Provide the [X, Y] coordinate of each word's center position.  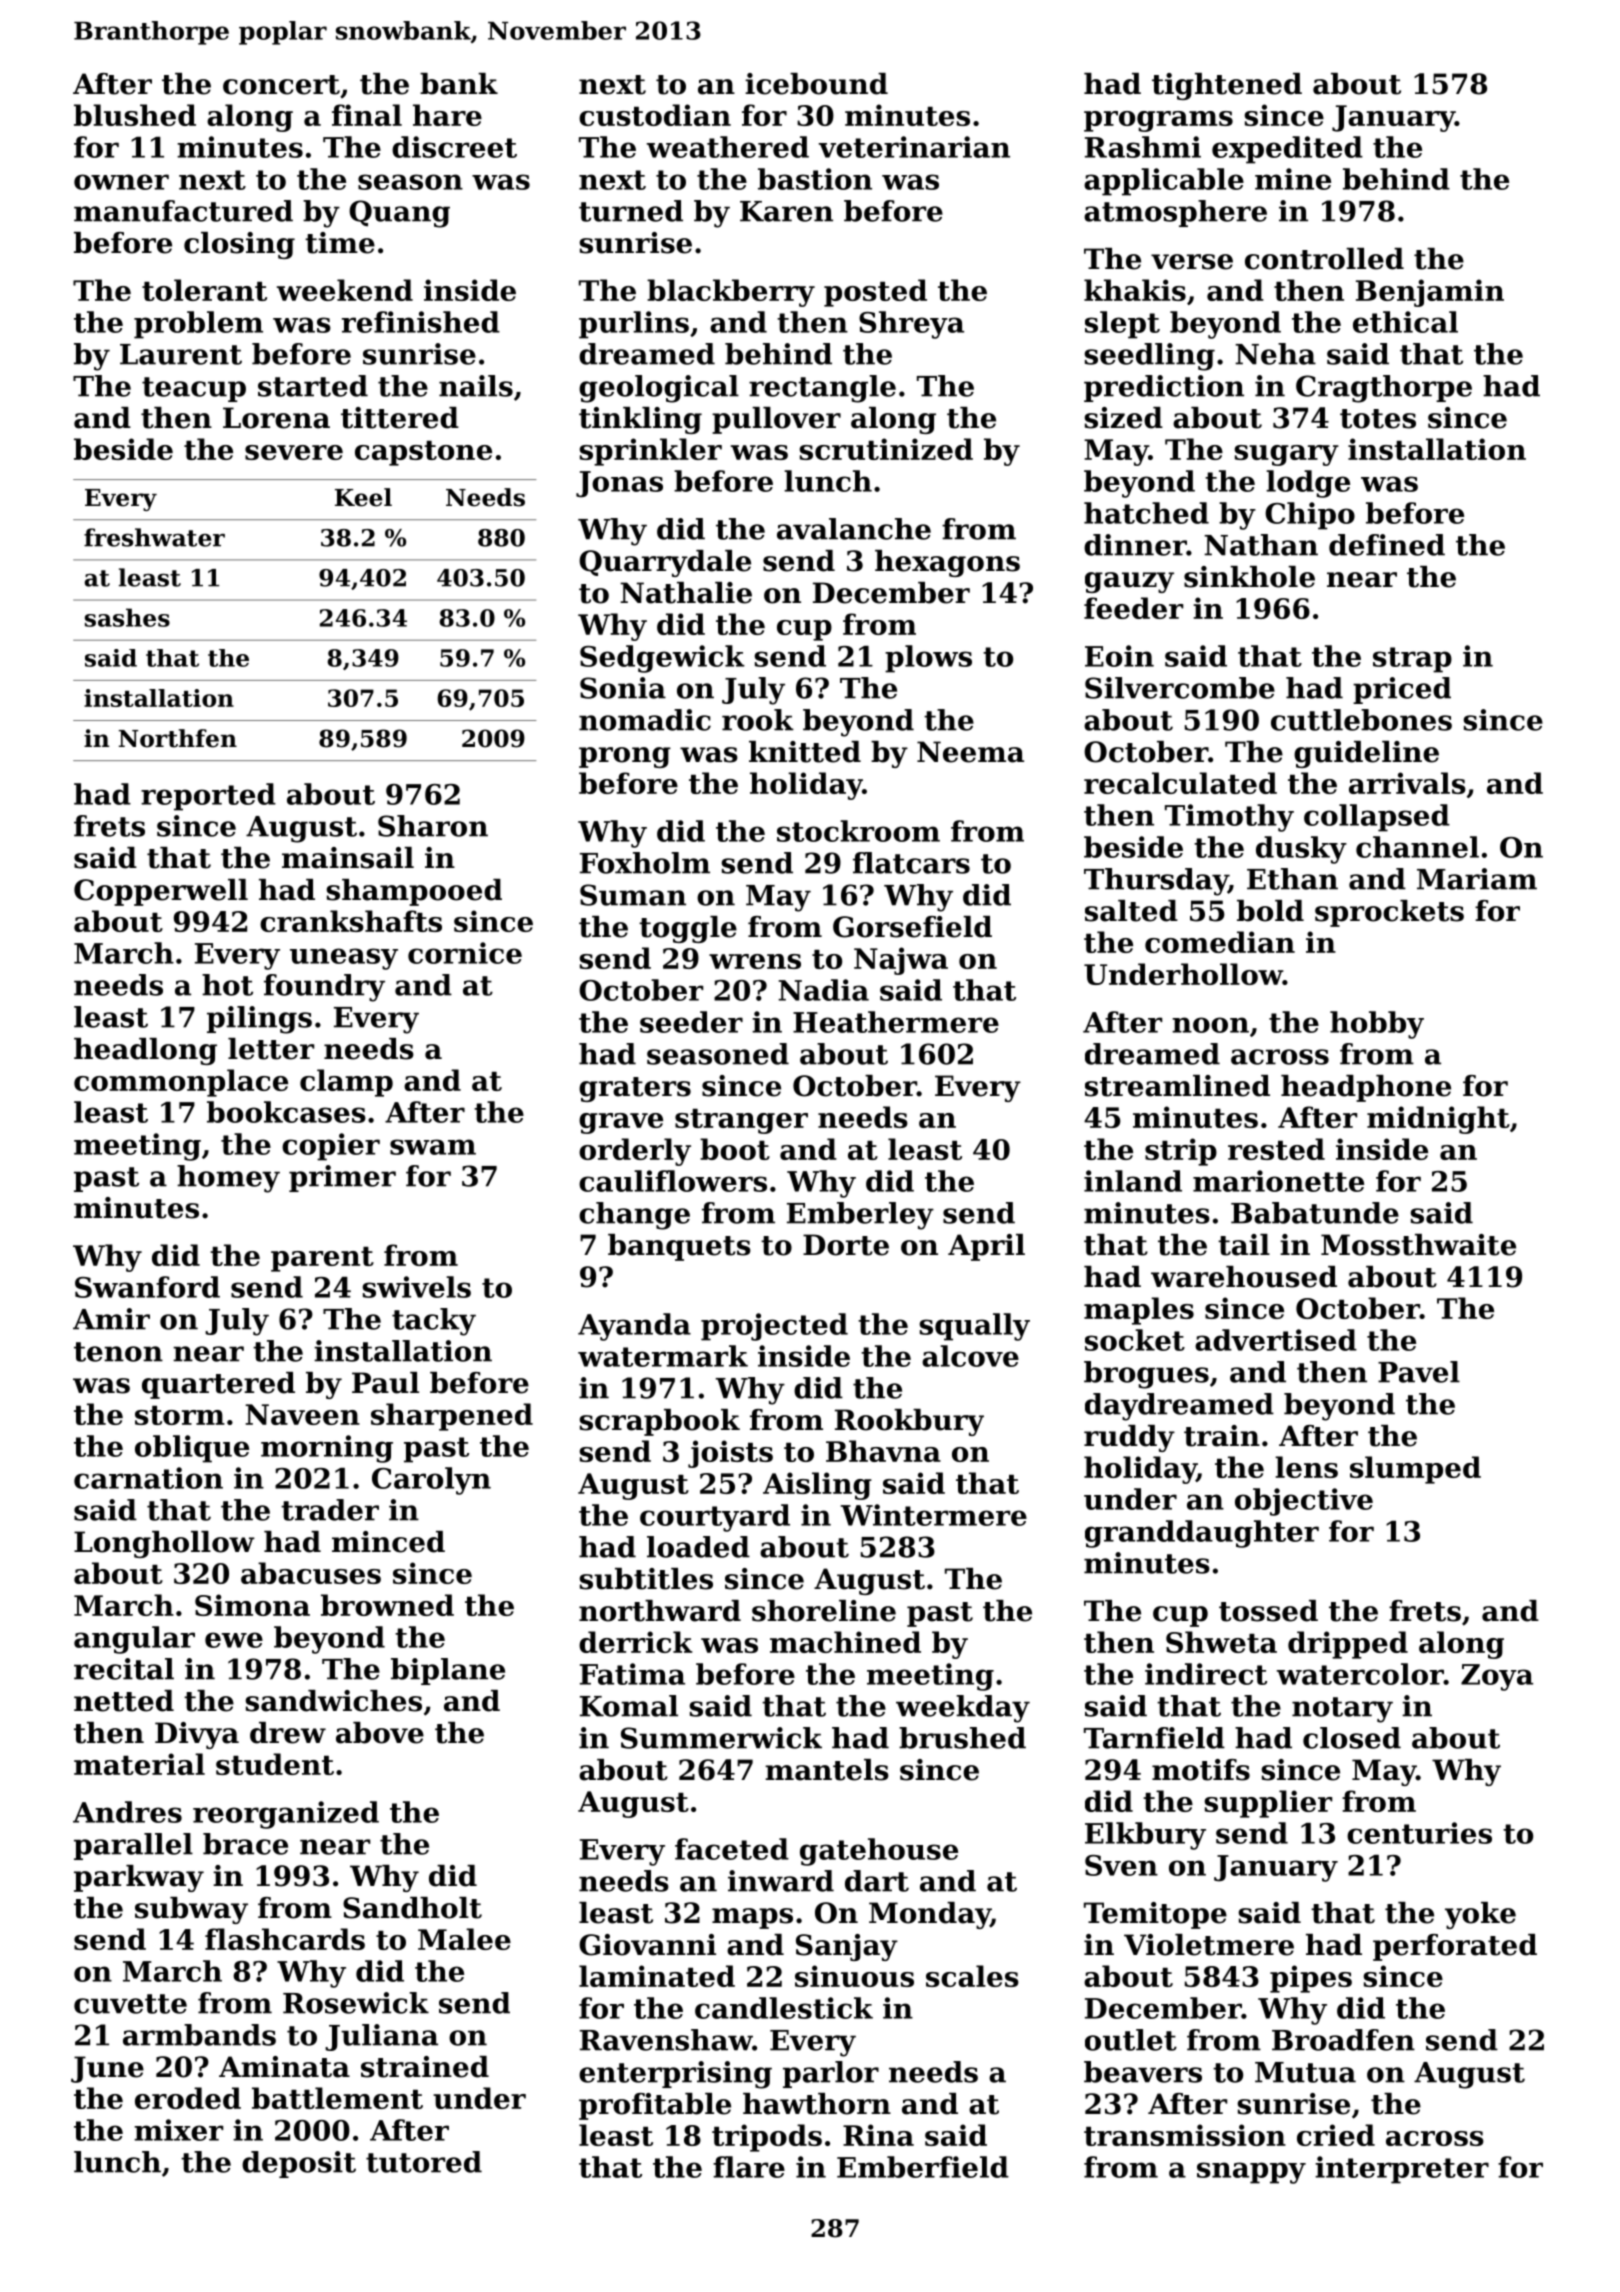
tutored [424, 2162]
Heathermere [896, 1022]
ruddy [1129, 1438]
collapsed [1377, 818]
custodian [655, 115]
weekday [963, 1709]
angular [134, 1640]
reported [208, 797]
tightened [1227, 86]
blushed [135, 115]
